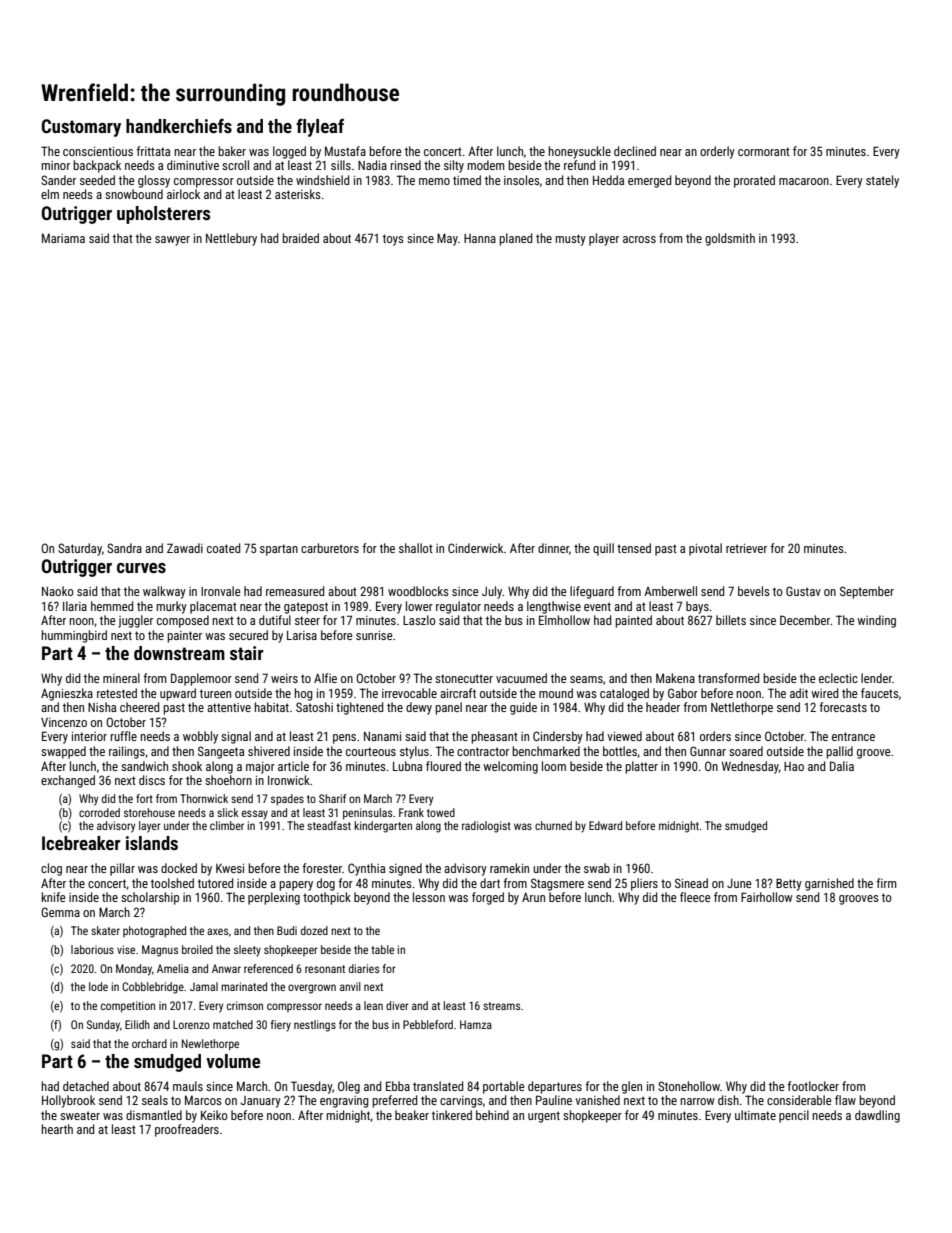  I want to click on flyleaf, so click(320, 127).
